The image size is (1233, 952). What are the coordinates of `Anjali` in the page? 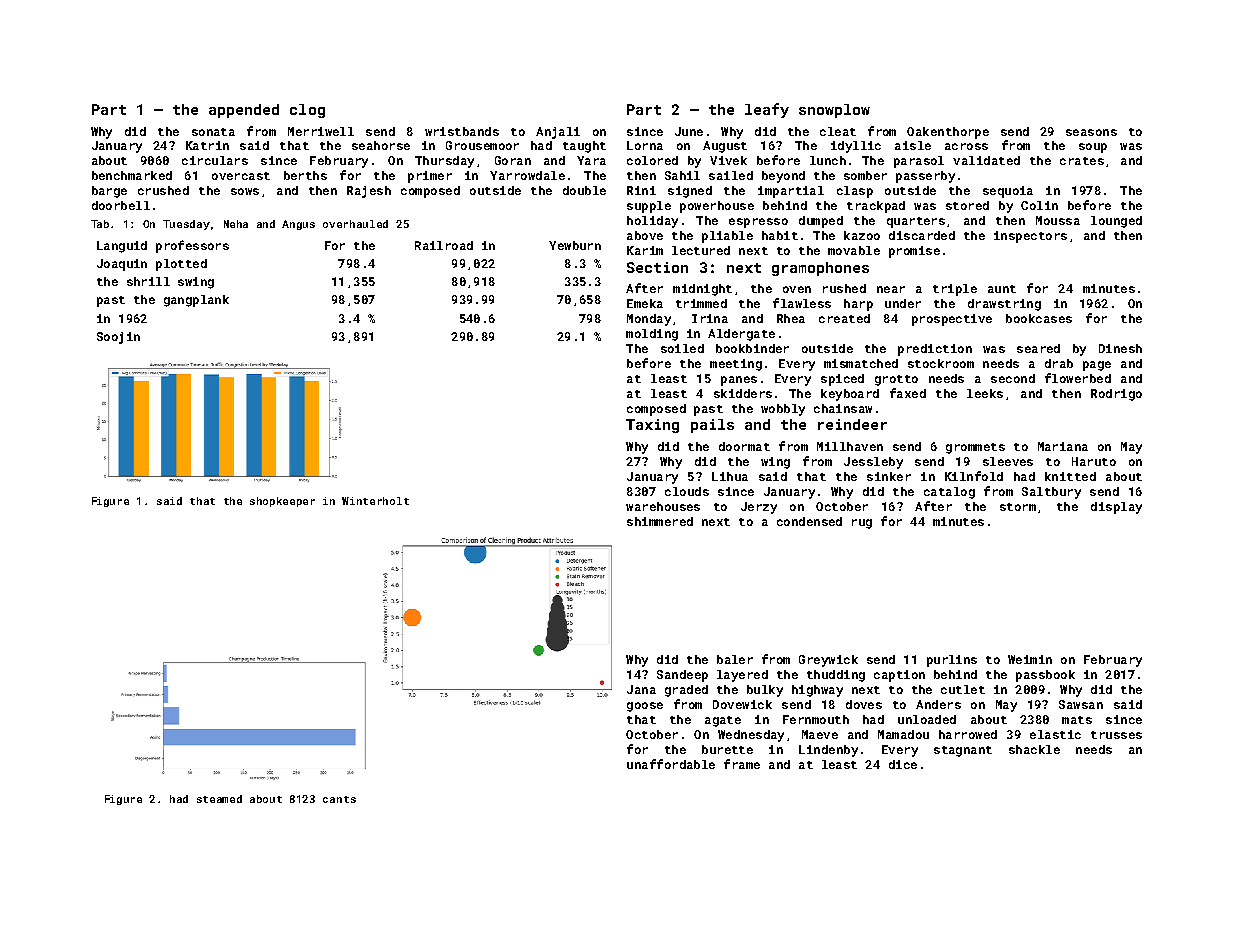 It's located at (558, 133).
